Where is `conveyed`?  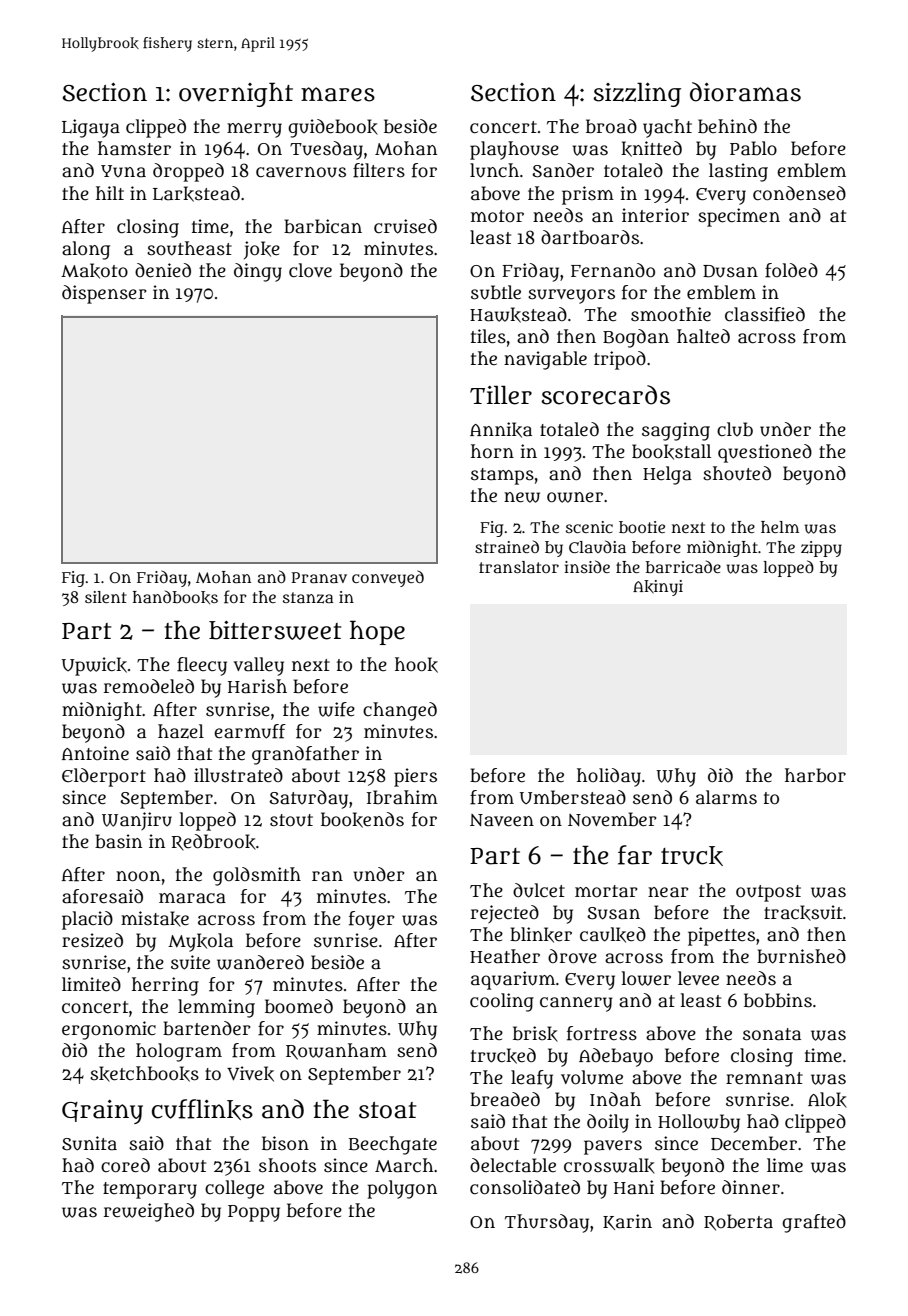
conveyed is located at coordinates (388, 578).
